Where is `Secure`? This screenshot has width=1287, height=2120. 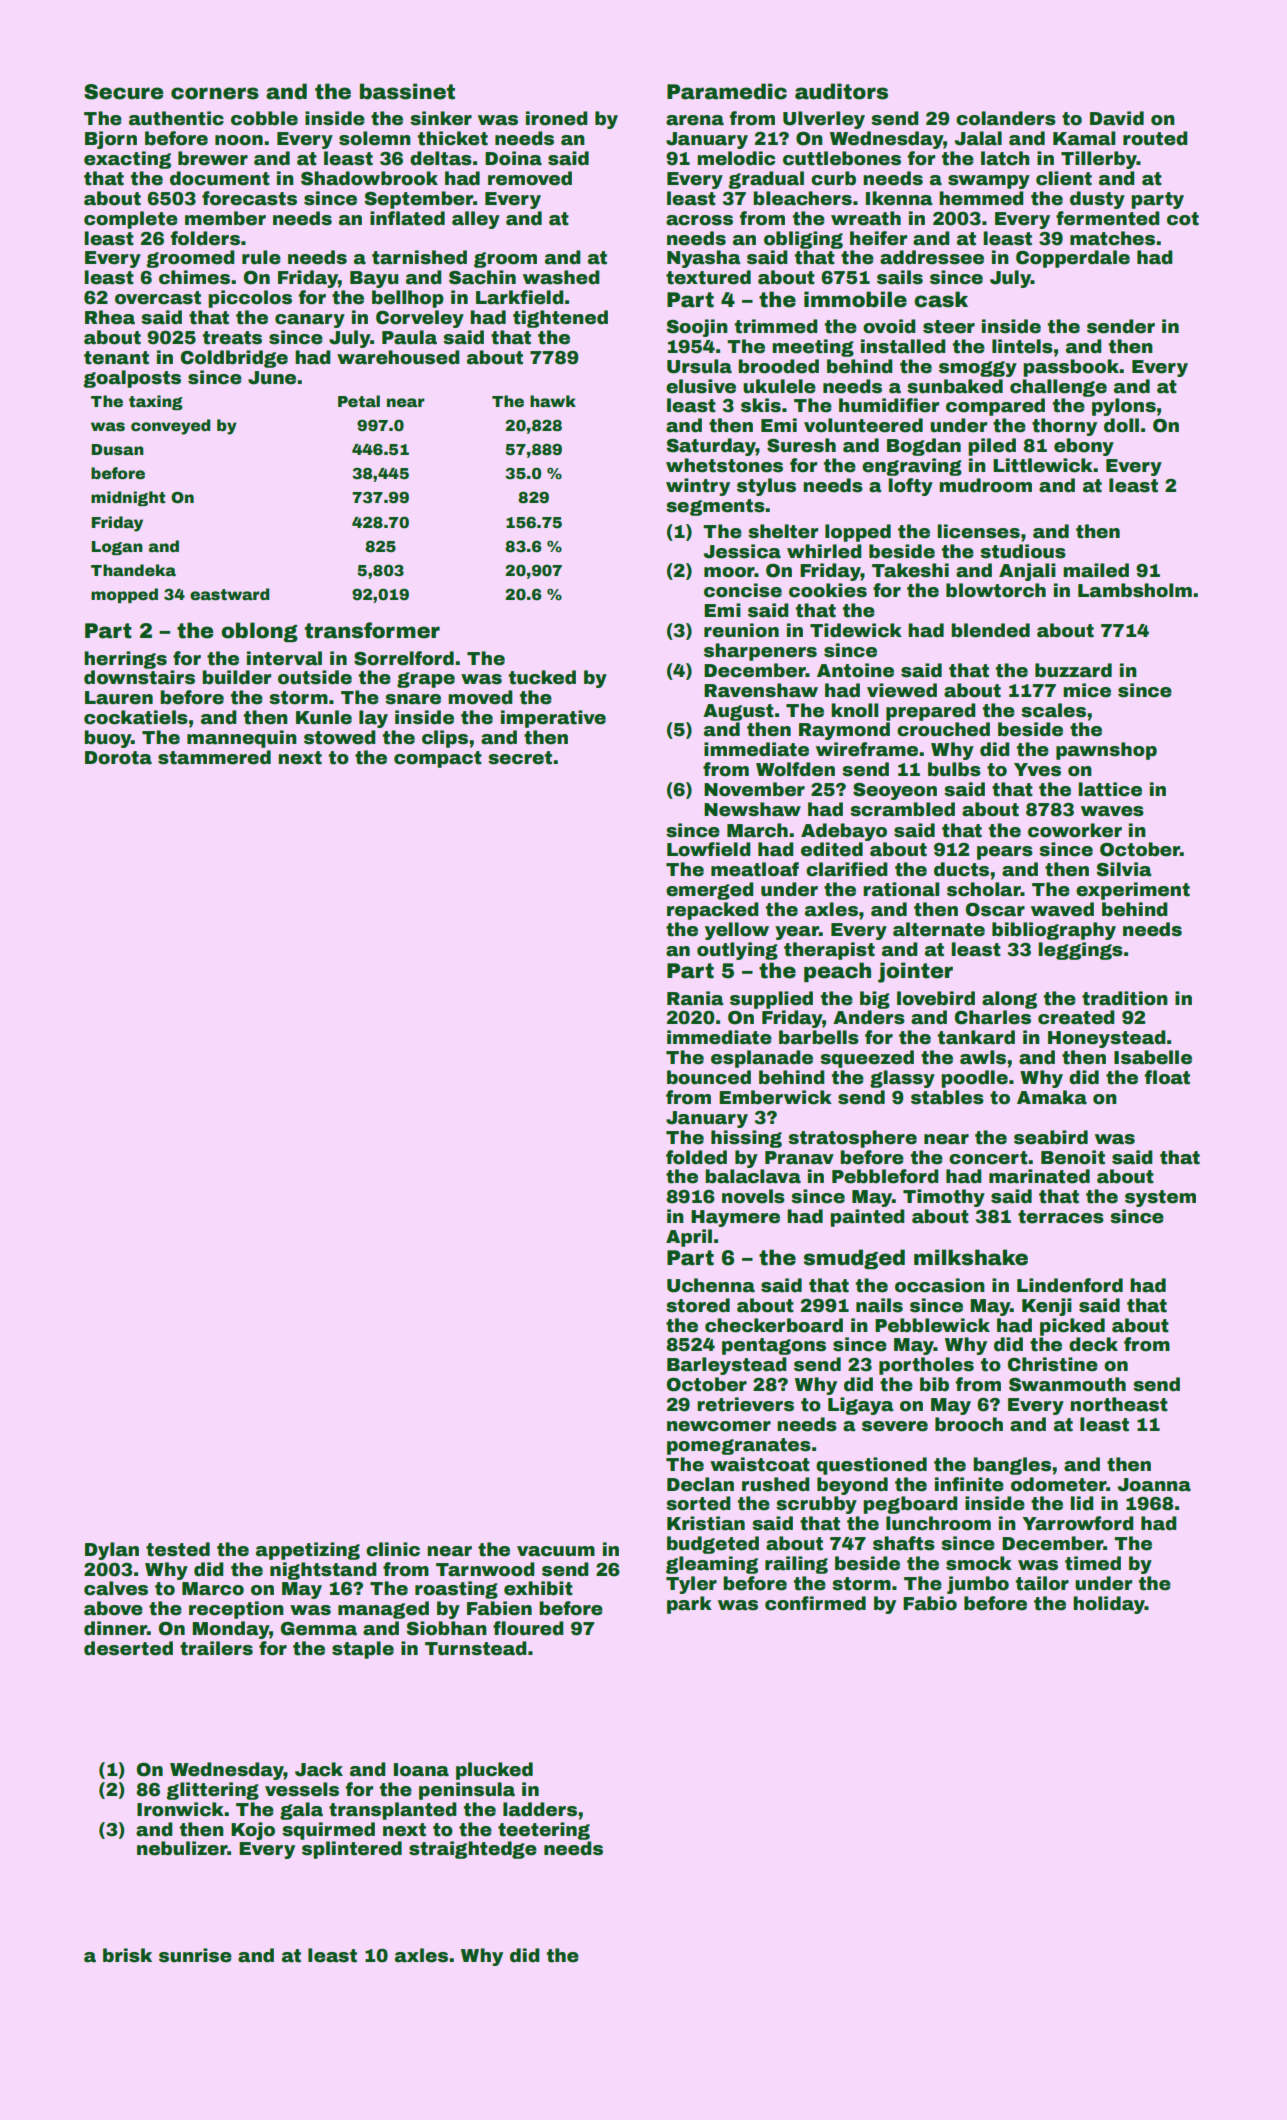
Secure is located at coordinates (124, 92).
